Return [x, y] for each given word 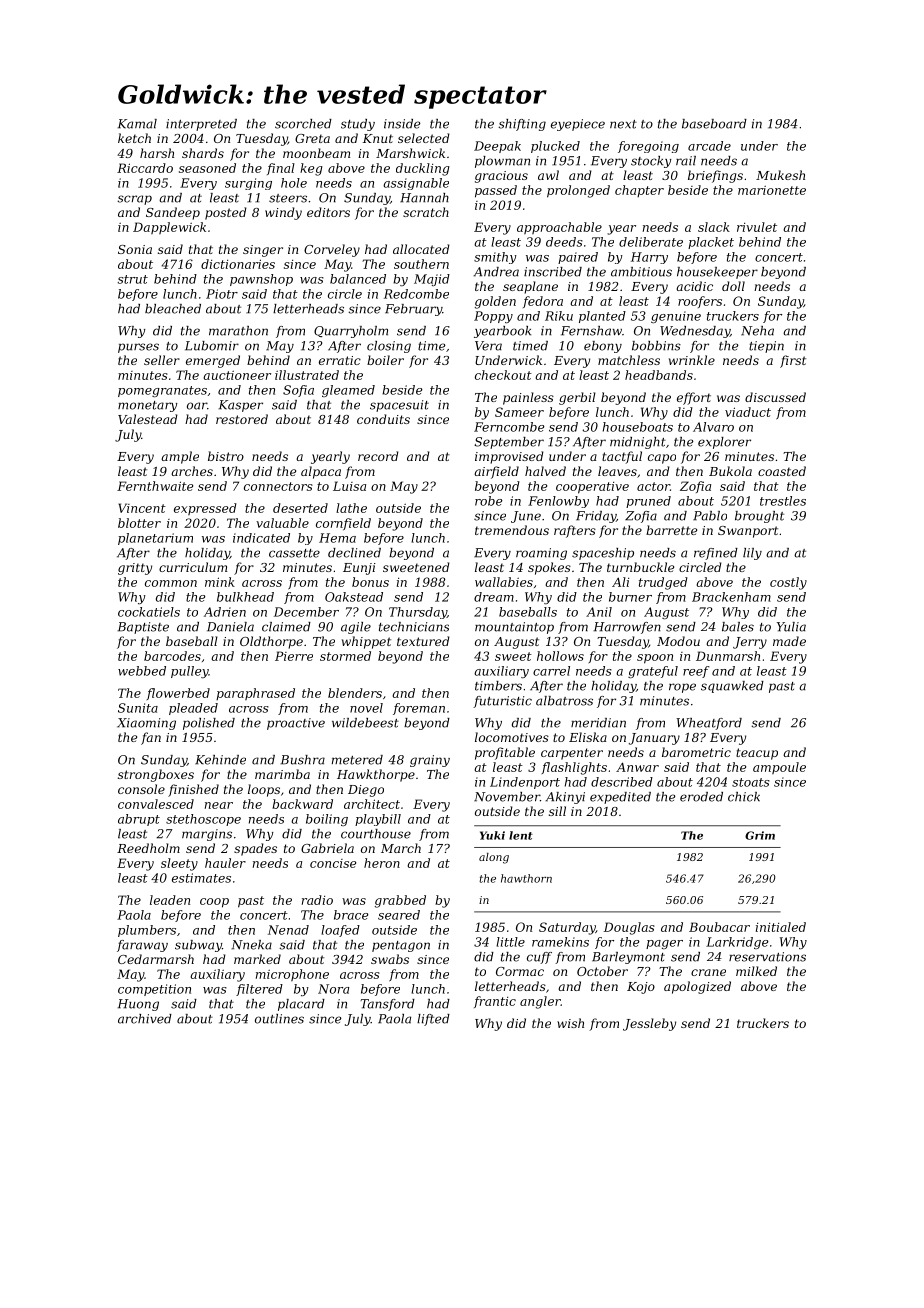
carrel [551, 671]
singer [263, 251]
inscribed [553, 272]
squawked [732, 687]
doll [733, 286]
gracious [501, 177]
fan [151, 738]
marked [257, 959]
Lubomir [212, 346]
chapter [639, 191]
